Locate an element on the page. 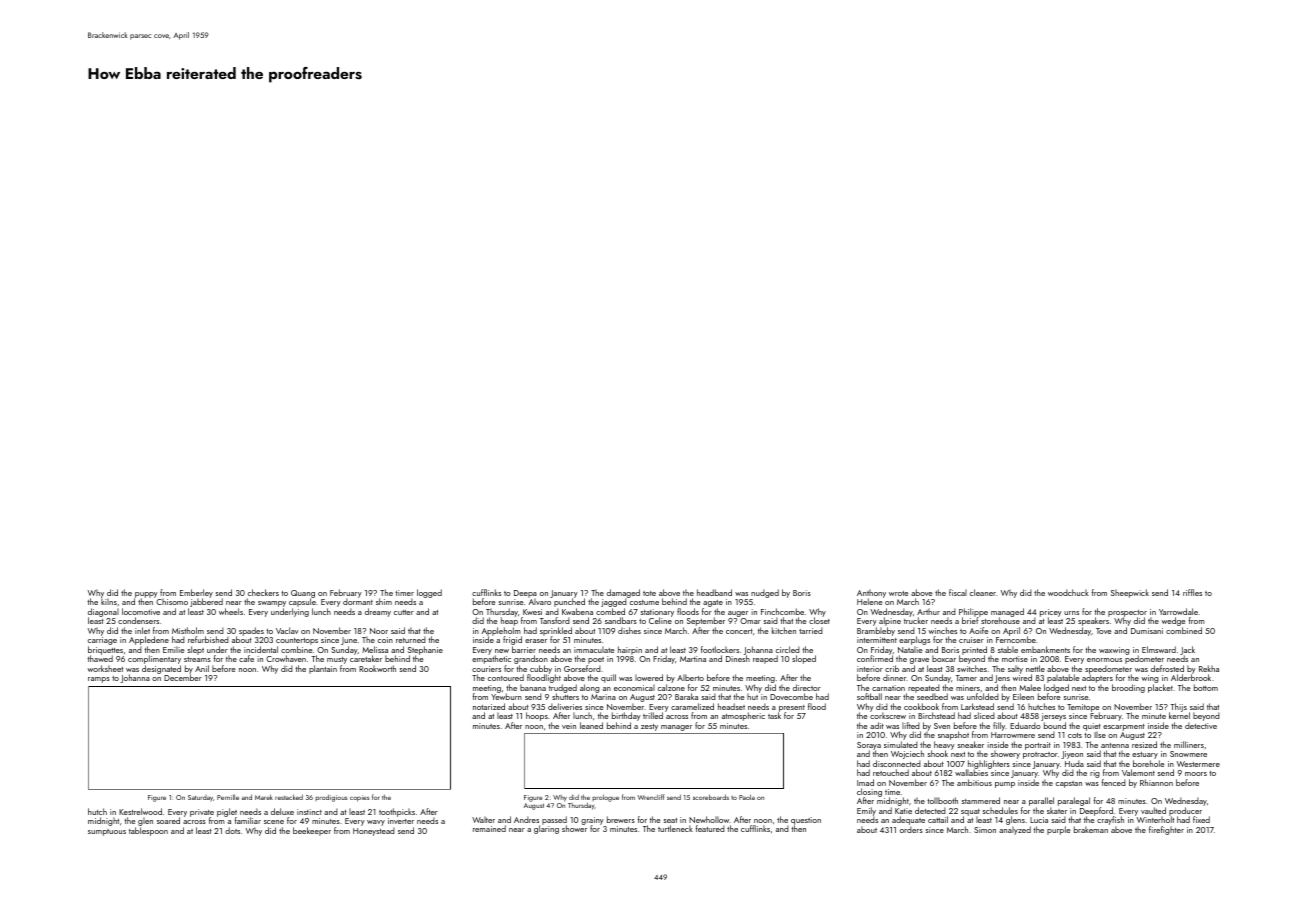 Image resolution: width=1308 pixels, height=924 pixels. Finchcombe is located at coordinates (782, 611).
